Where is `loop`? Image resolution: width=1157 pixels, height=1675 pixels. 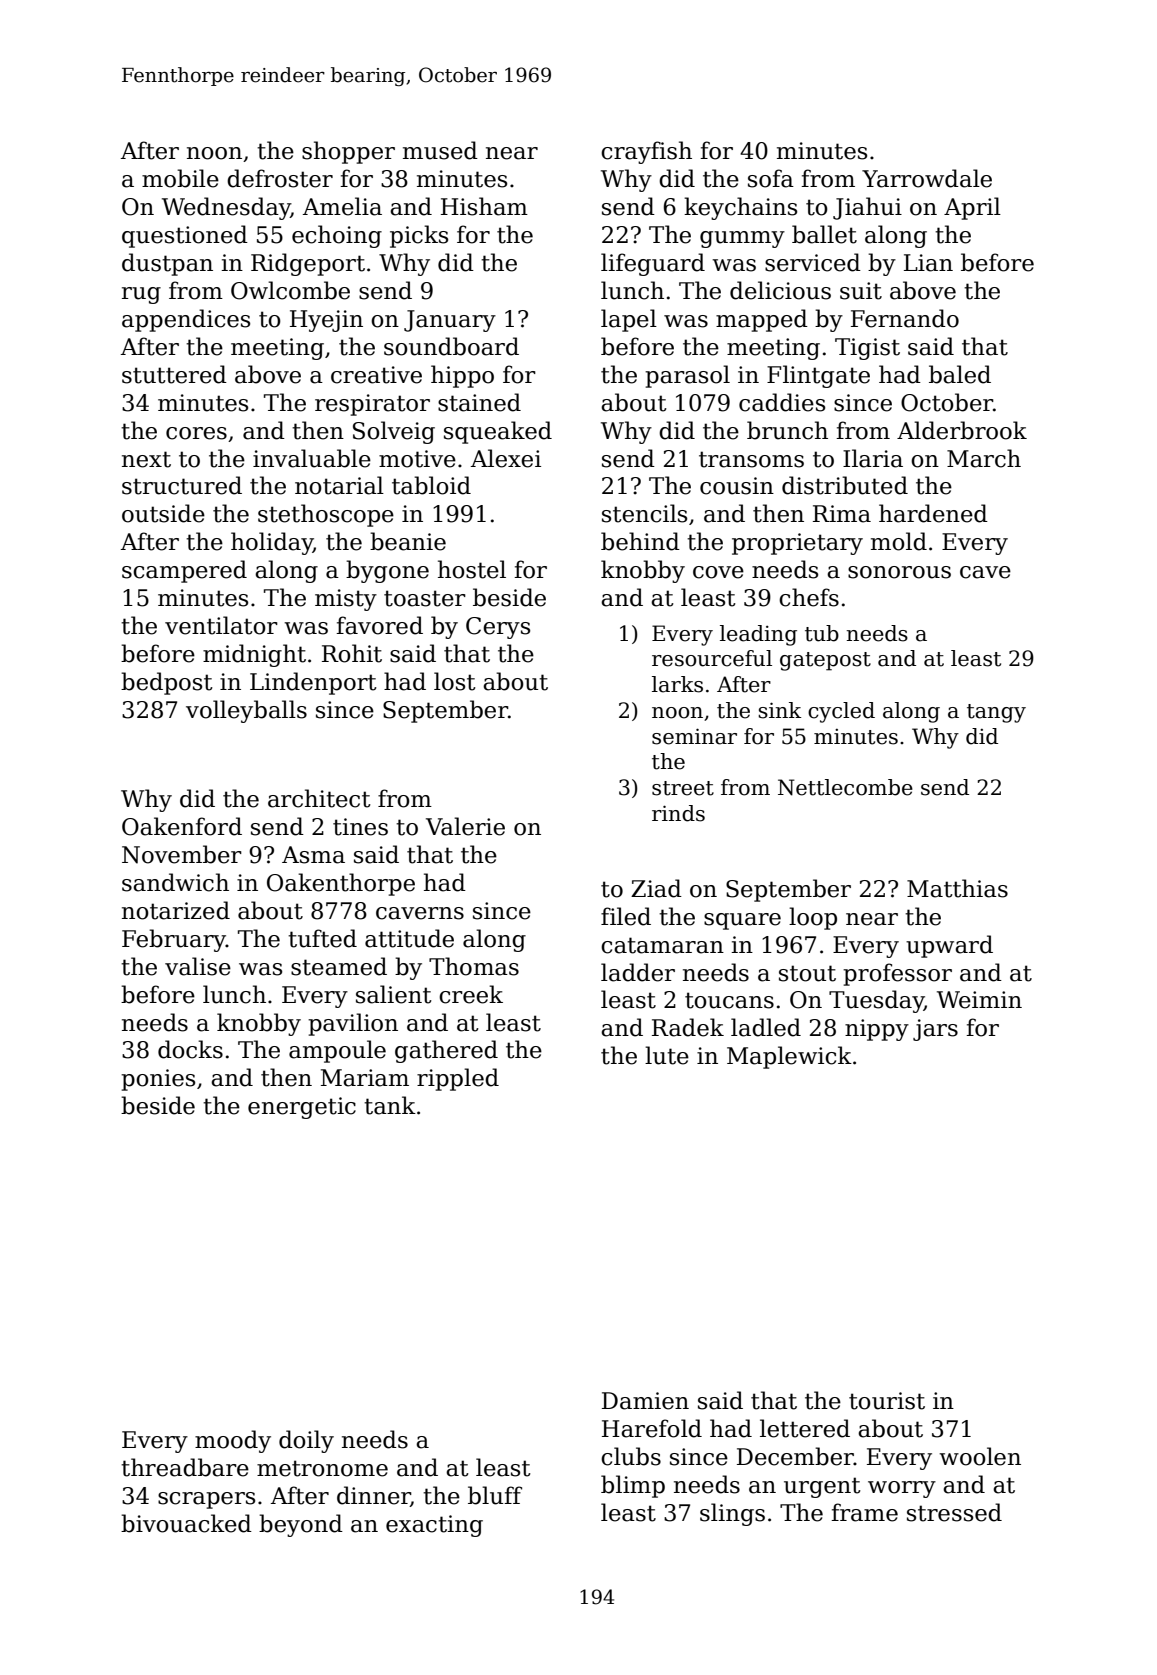 loop is located at coordinates (813, 918).
